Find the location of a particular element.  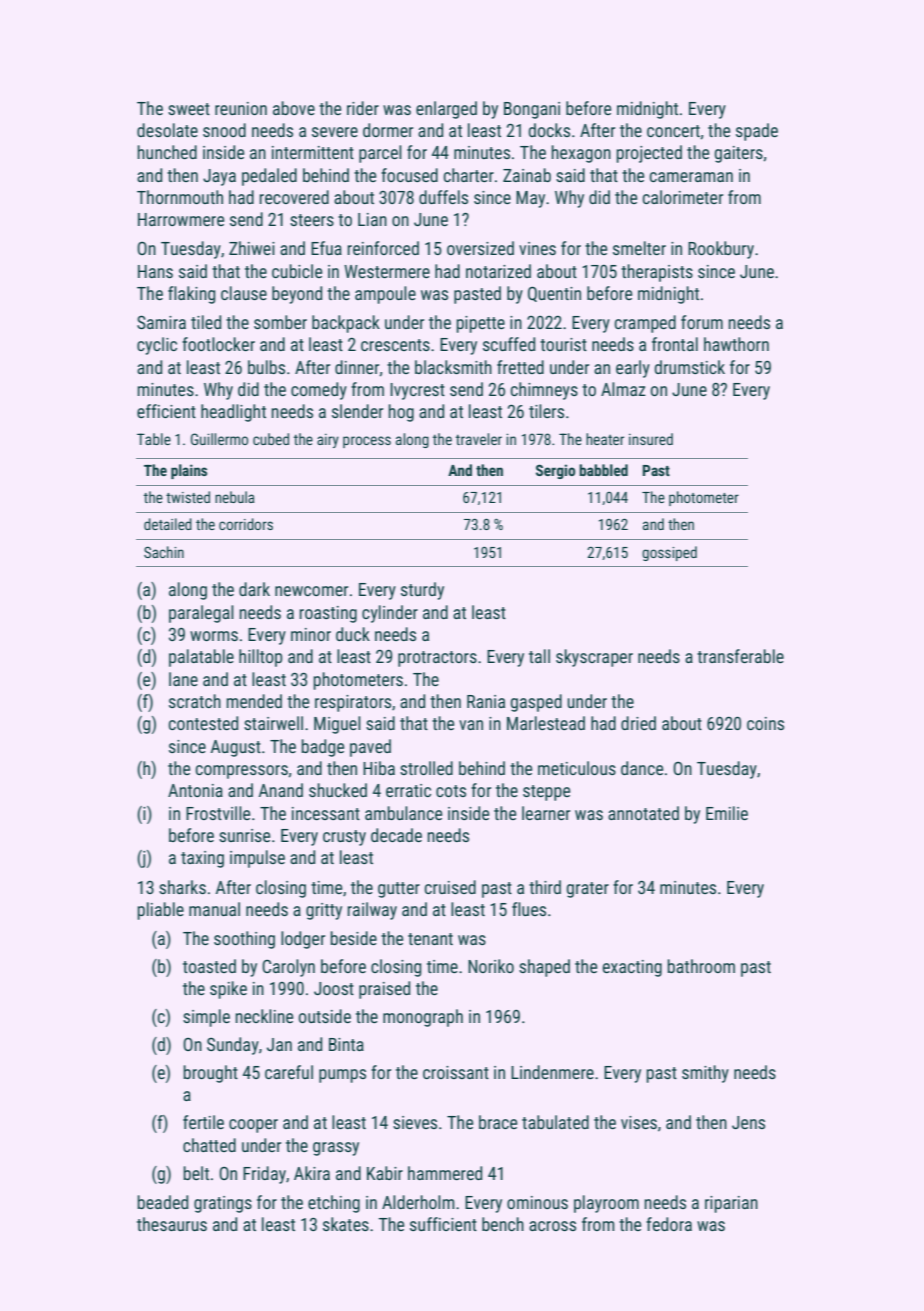

Bongani is located at coordinates (532, 110).
